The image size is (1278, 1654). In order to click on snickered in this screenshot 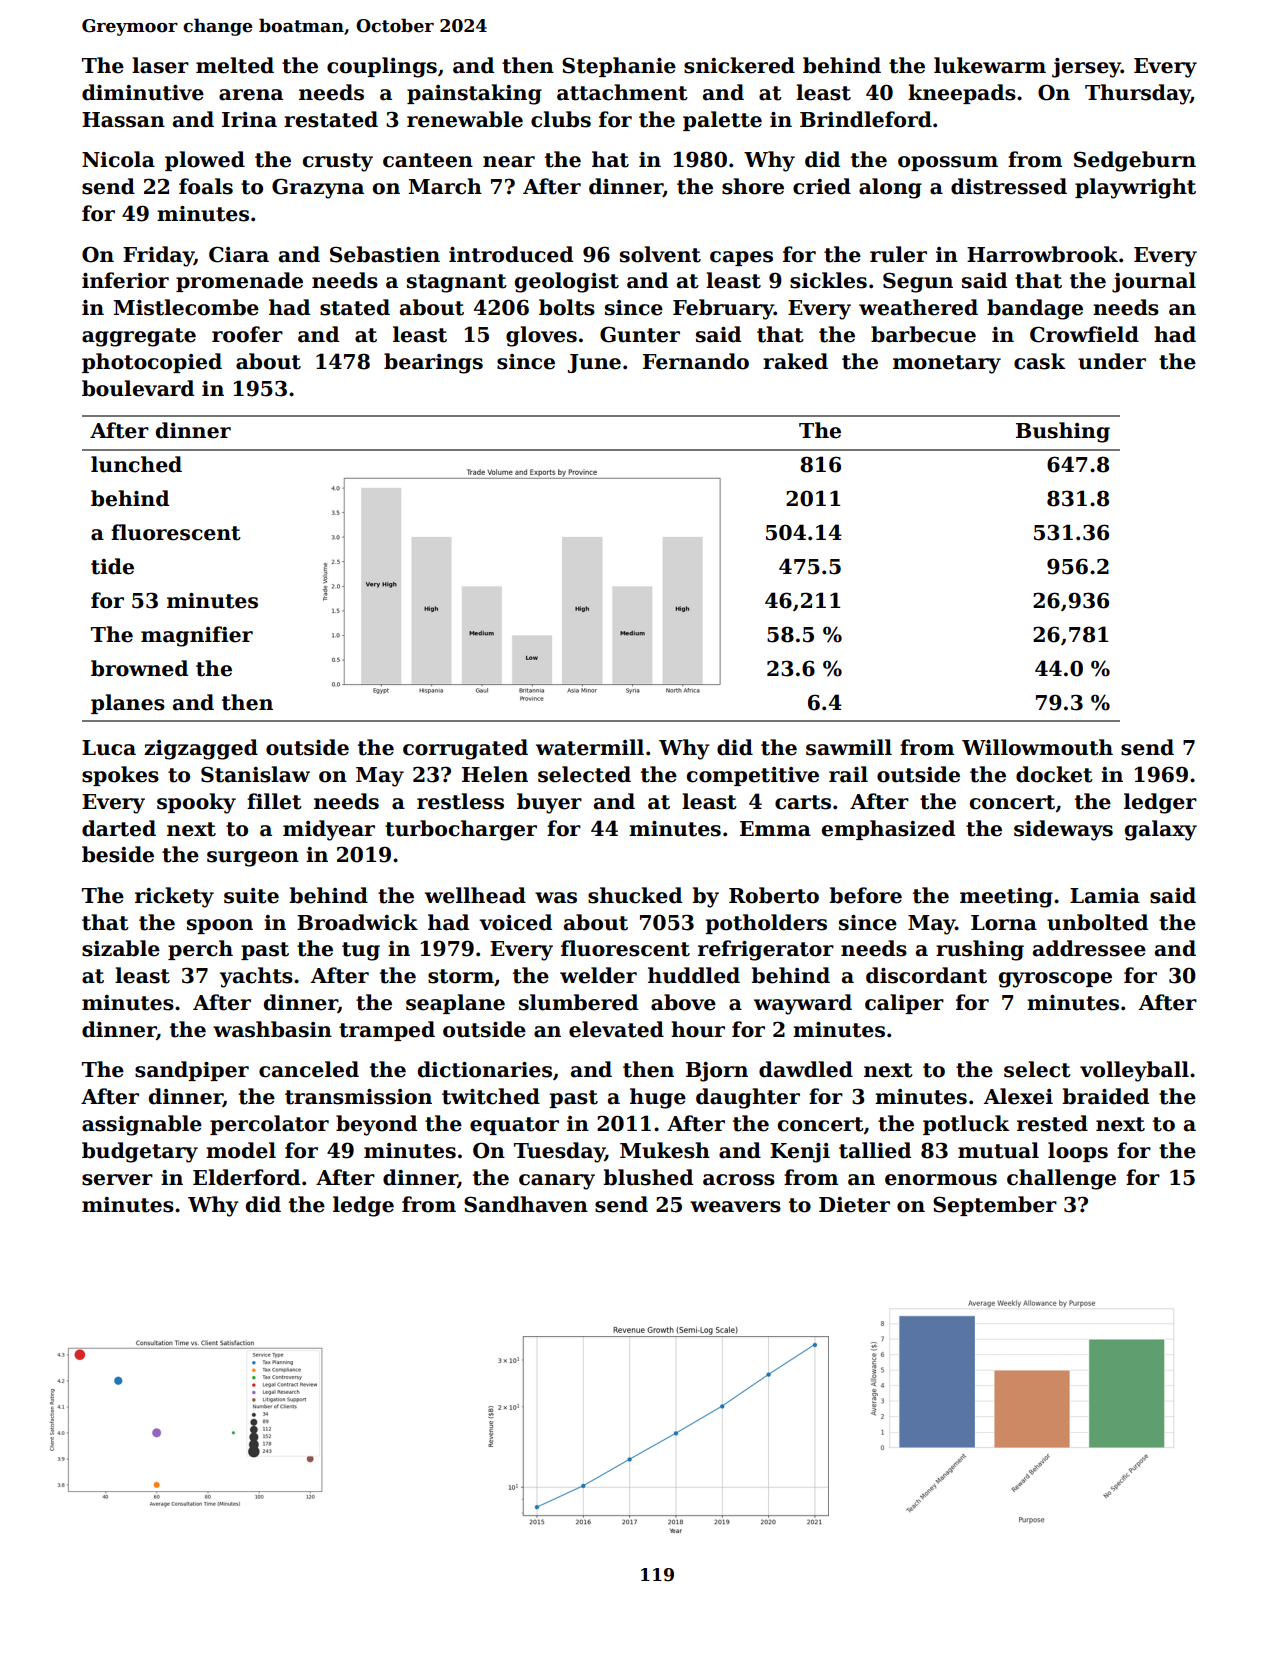, I will do `click(739, 65)`.
